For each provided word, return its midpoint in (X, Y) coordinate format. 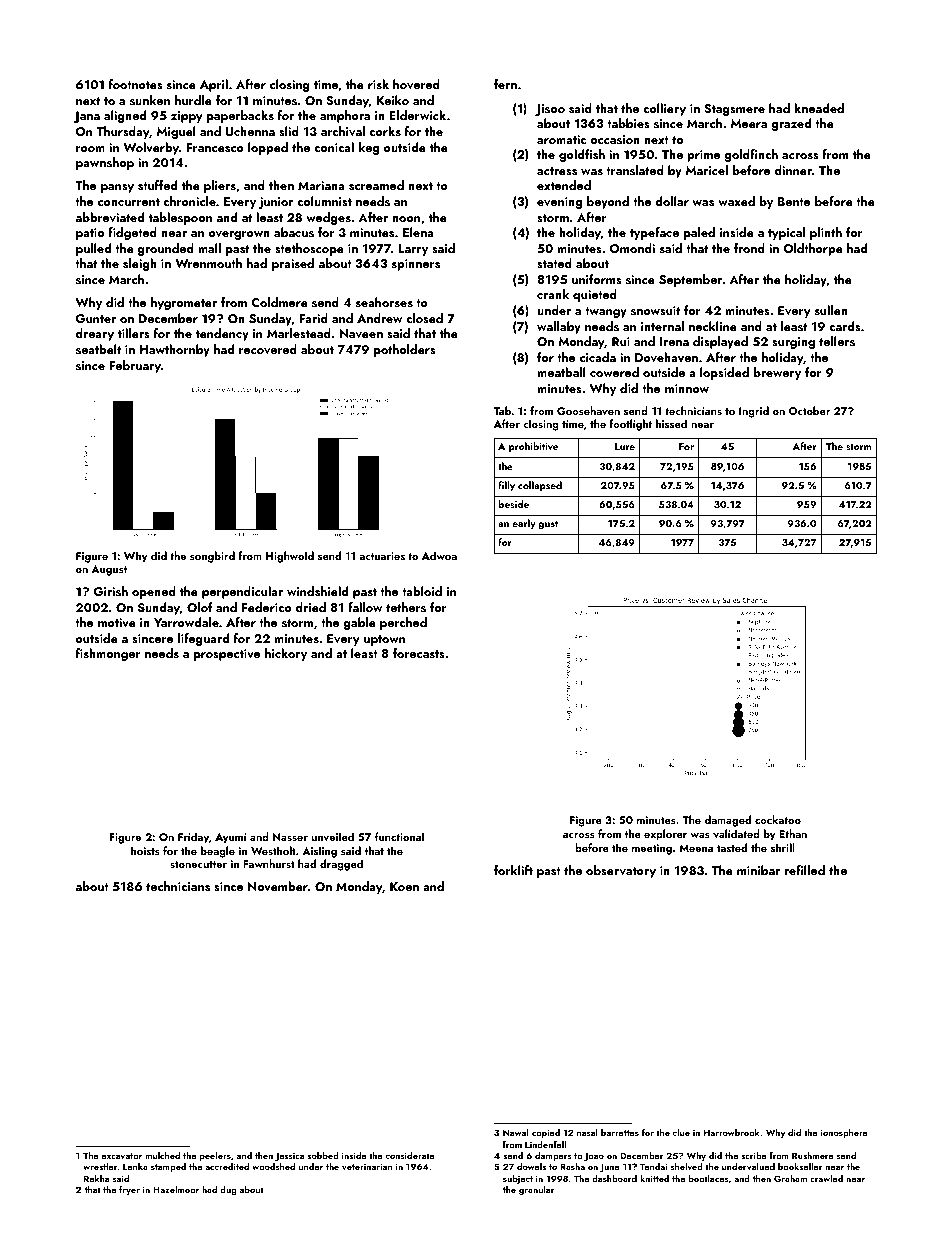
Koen (404, 886)
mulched (162, 1155)
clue (681, 1132)
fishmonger (108, 654)
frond (749, 248)
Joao (594, 1156)
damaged (728, 821)
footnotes (136, 84)
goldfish (582, 155)
